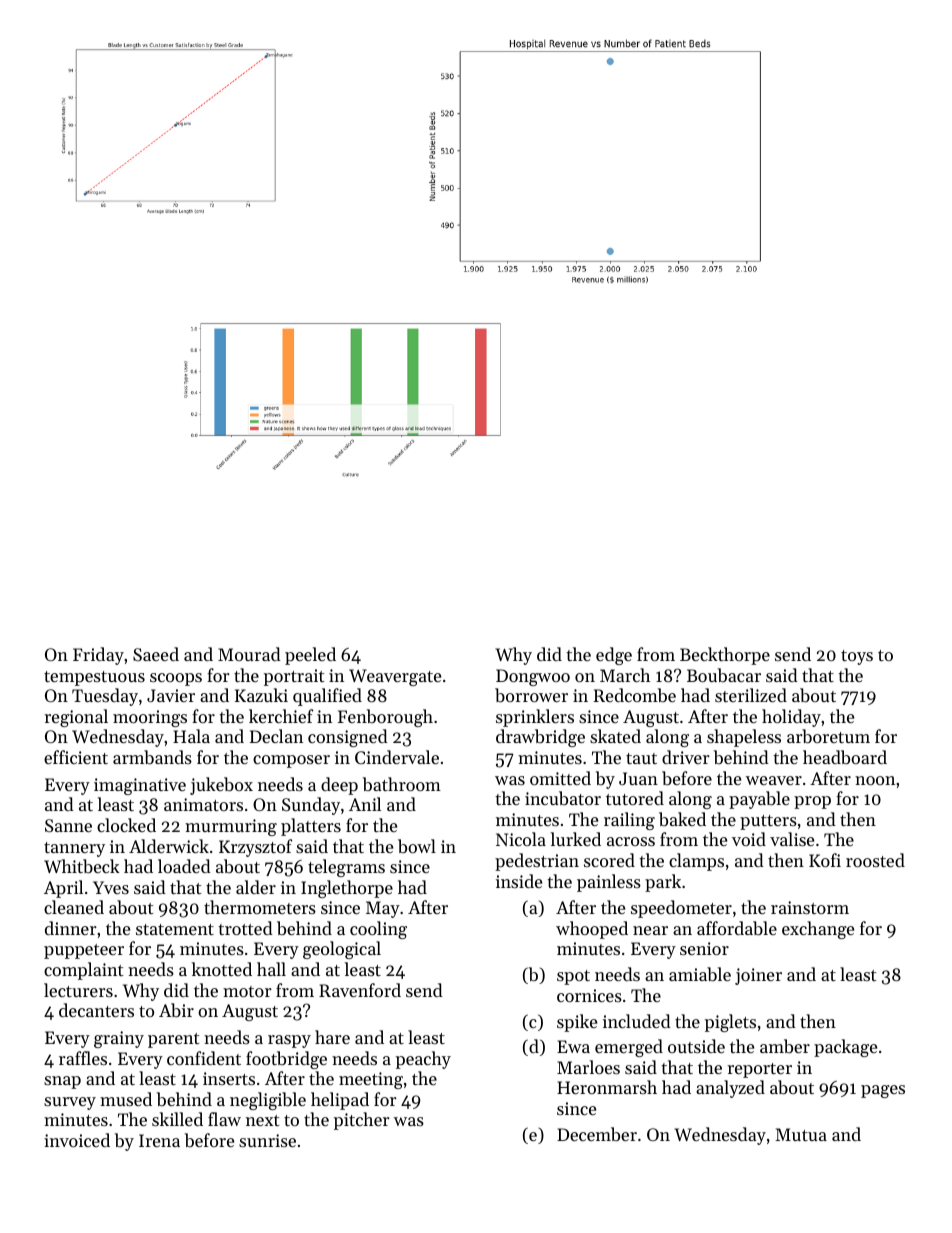  What do you see at coordinates (77, 1140) in the document?
I see `invoiced` at bounding box center [77, 1140].
